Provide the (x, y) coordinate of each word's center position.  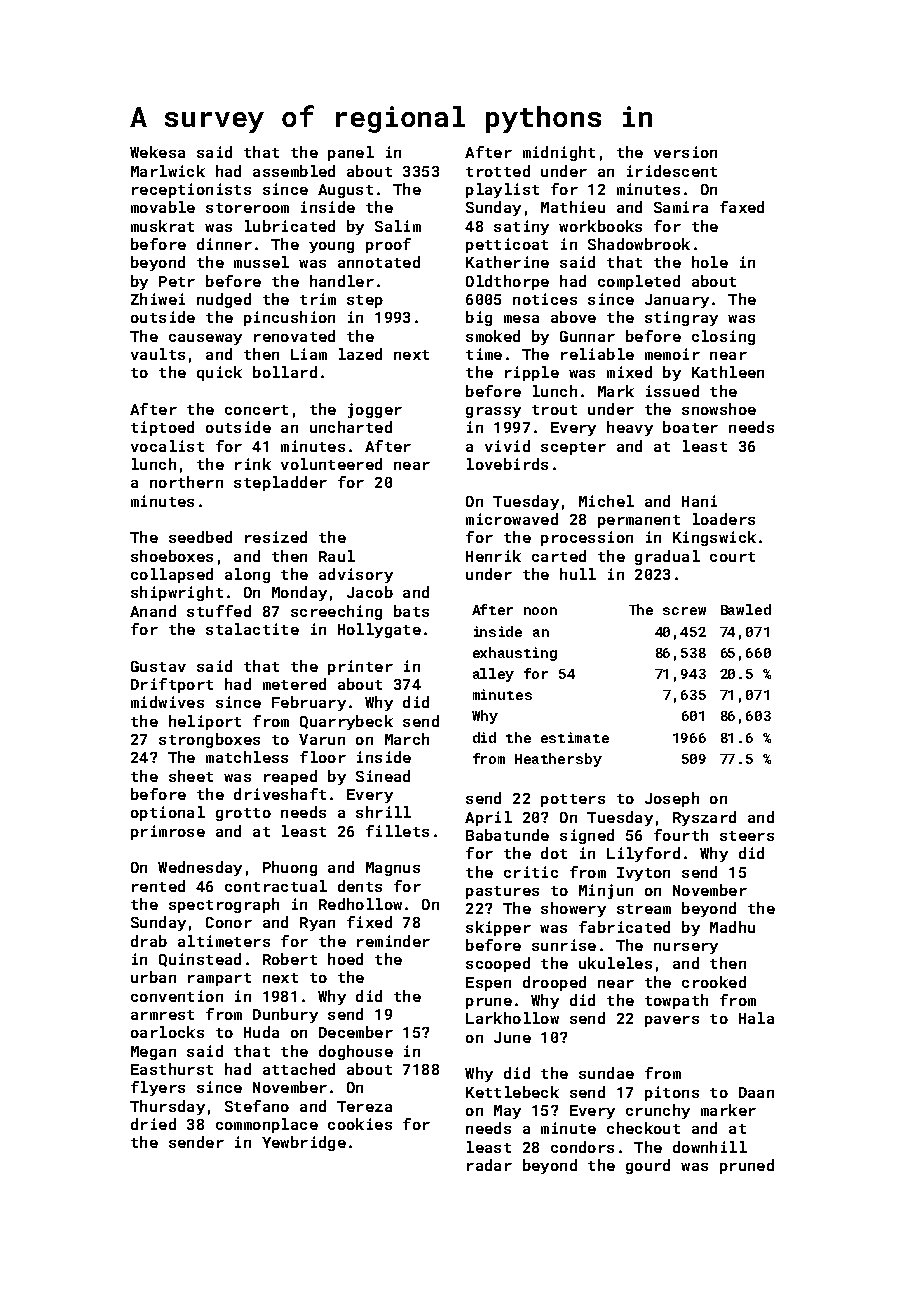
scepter (573, 448)
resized (276, 537)
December (356, 1032)
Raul (337, 556)
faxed (742, 207)
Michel (606, 501)
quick (219, 373)
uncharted (351, 427)
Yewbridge (304, 1143)
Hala (756, 1018)
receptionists (191, 190)
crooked (714, 982)
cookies (360, 1124)
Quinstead (200, 960)
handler (342, 281)
